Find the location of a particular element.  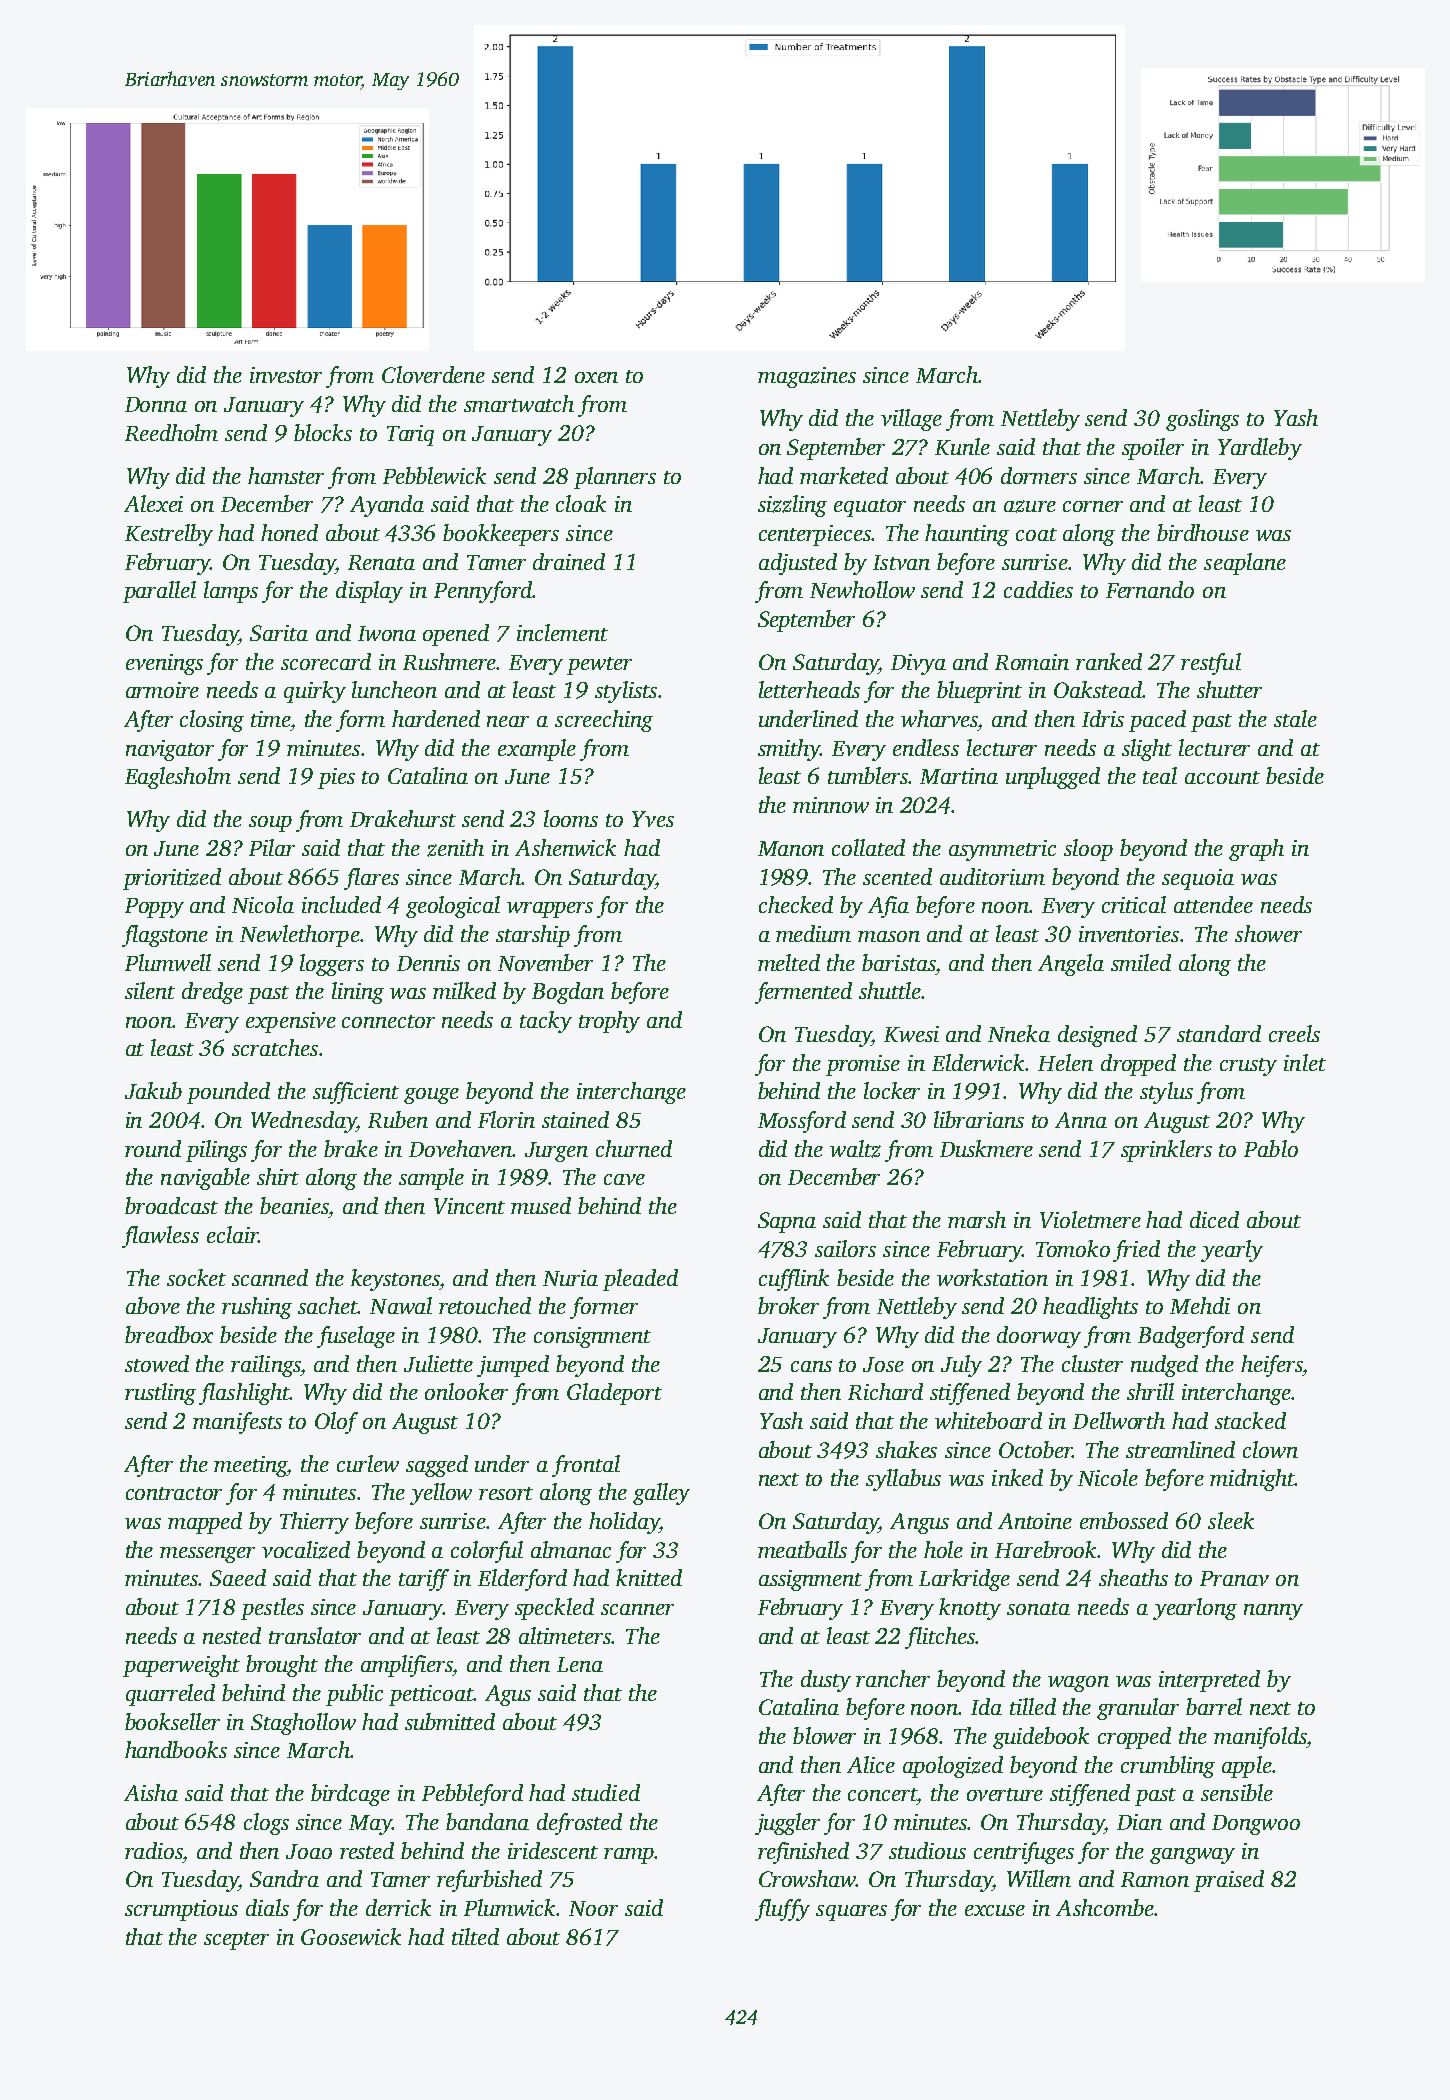

blocks is located at coordinates (323, 432).
